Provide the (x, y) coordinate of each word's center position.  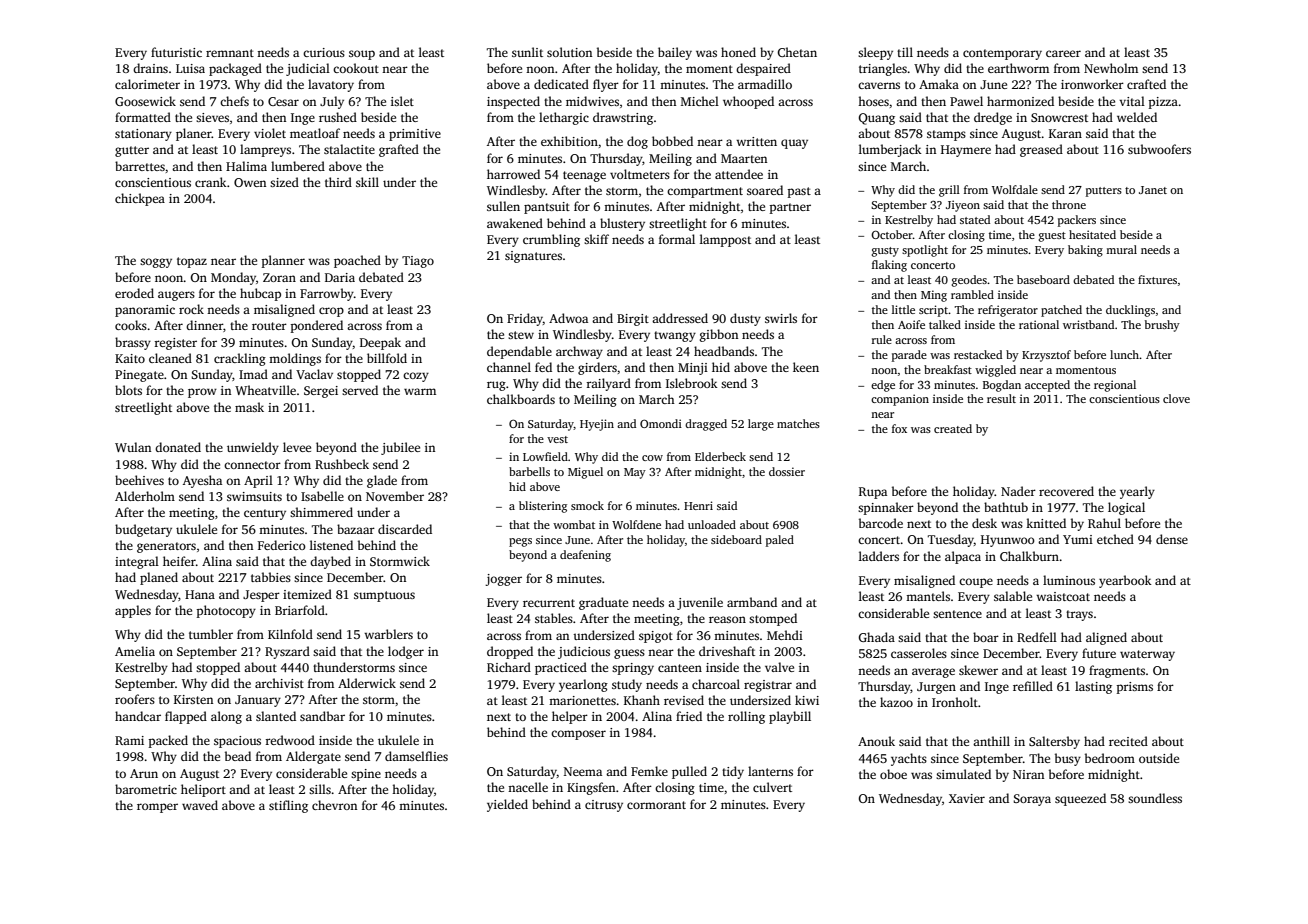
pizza (1163, 103)
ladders (879, 556)
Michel (700, 101)
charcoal (716, 684)
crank (211, 182)
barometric (146, 789)
